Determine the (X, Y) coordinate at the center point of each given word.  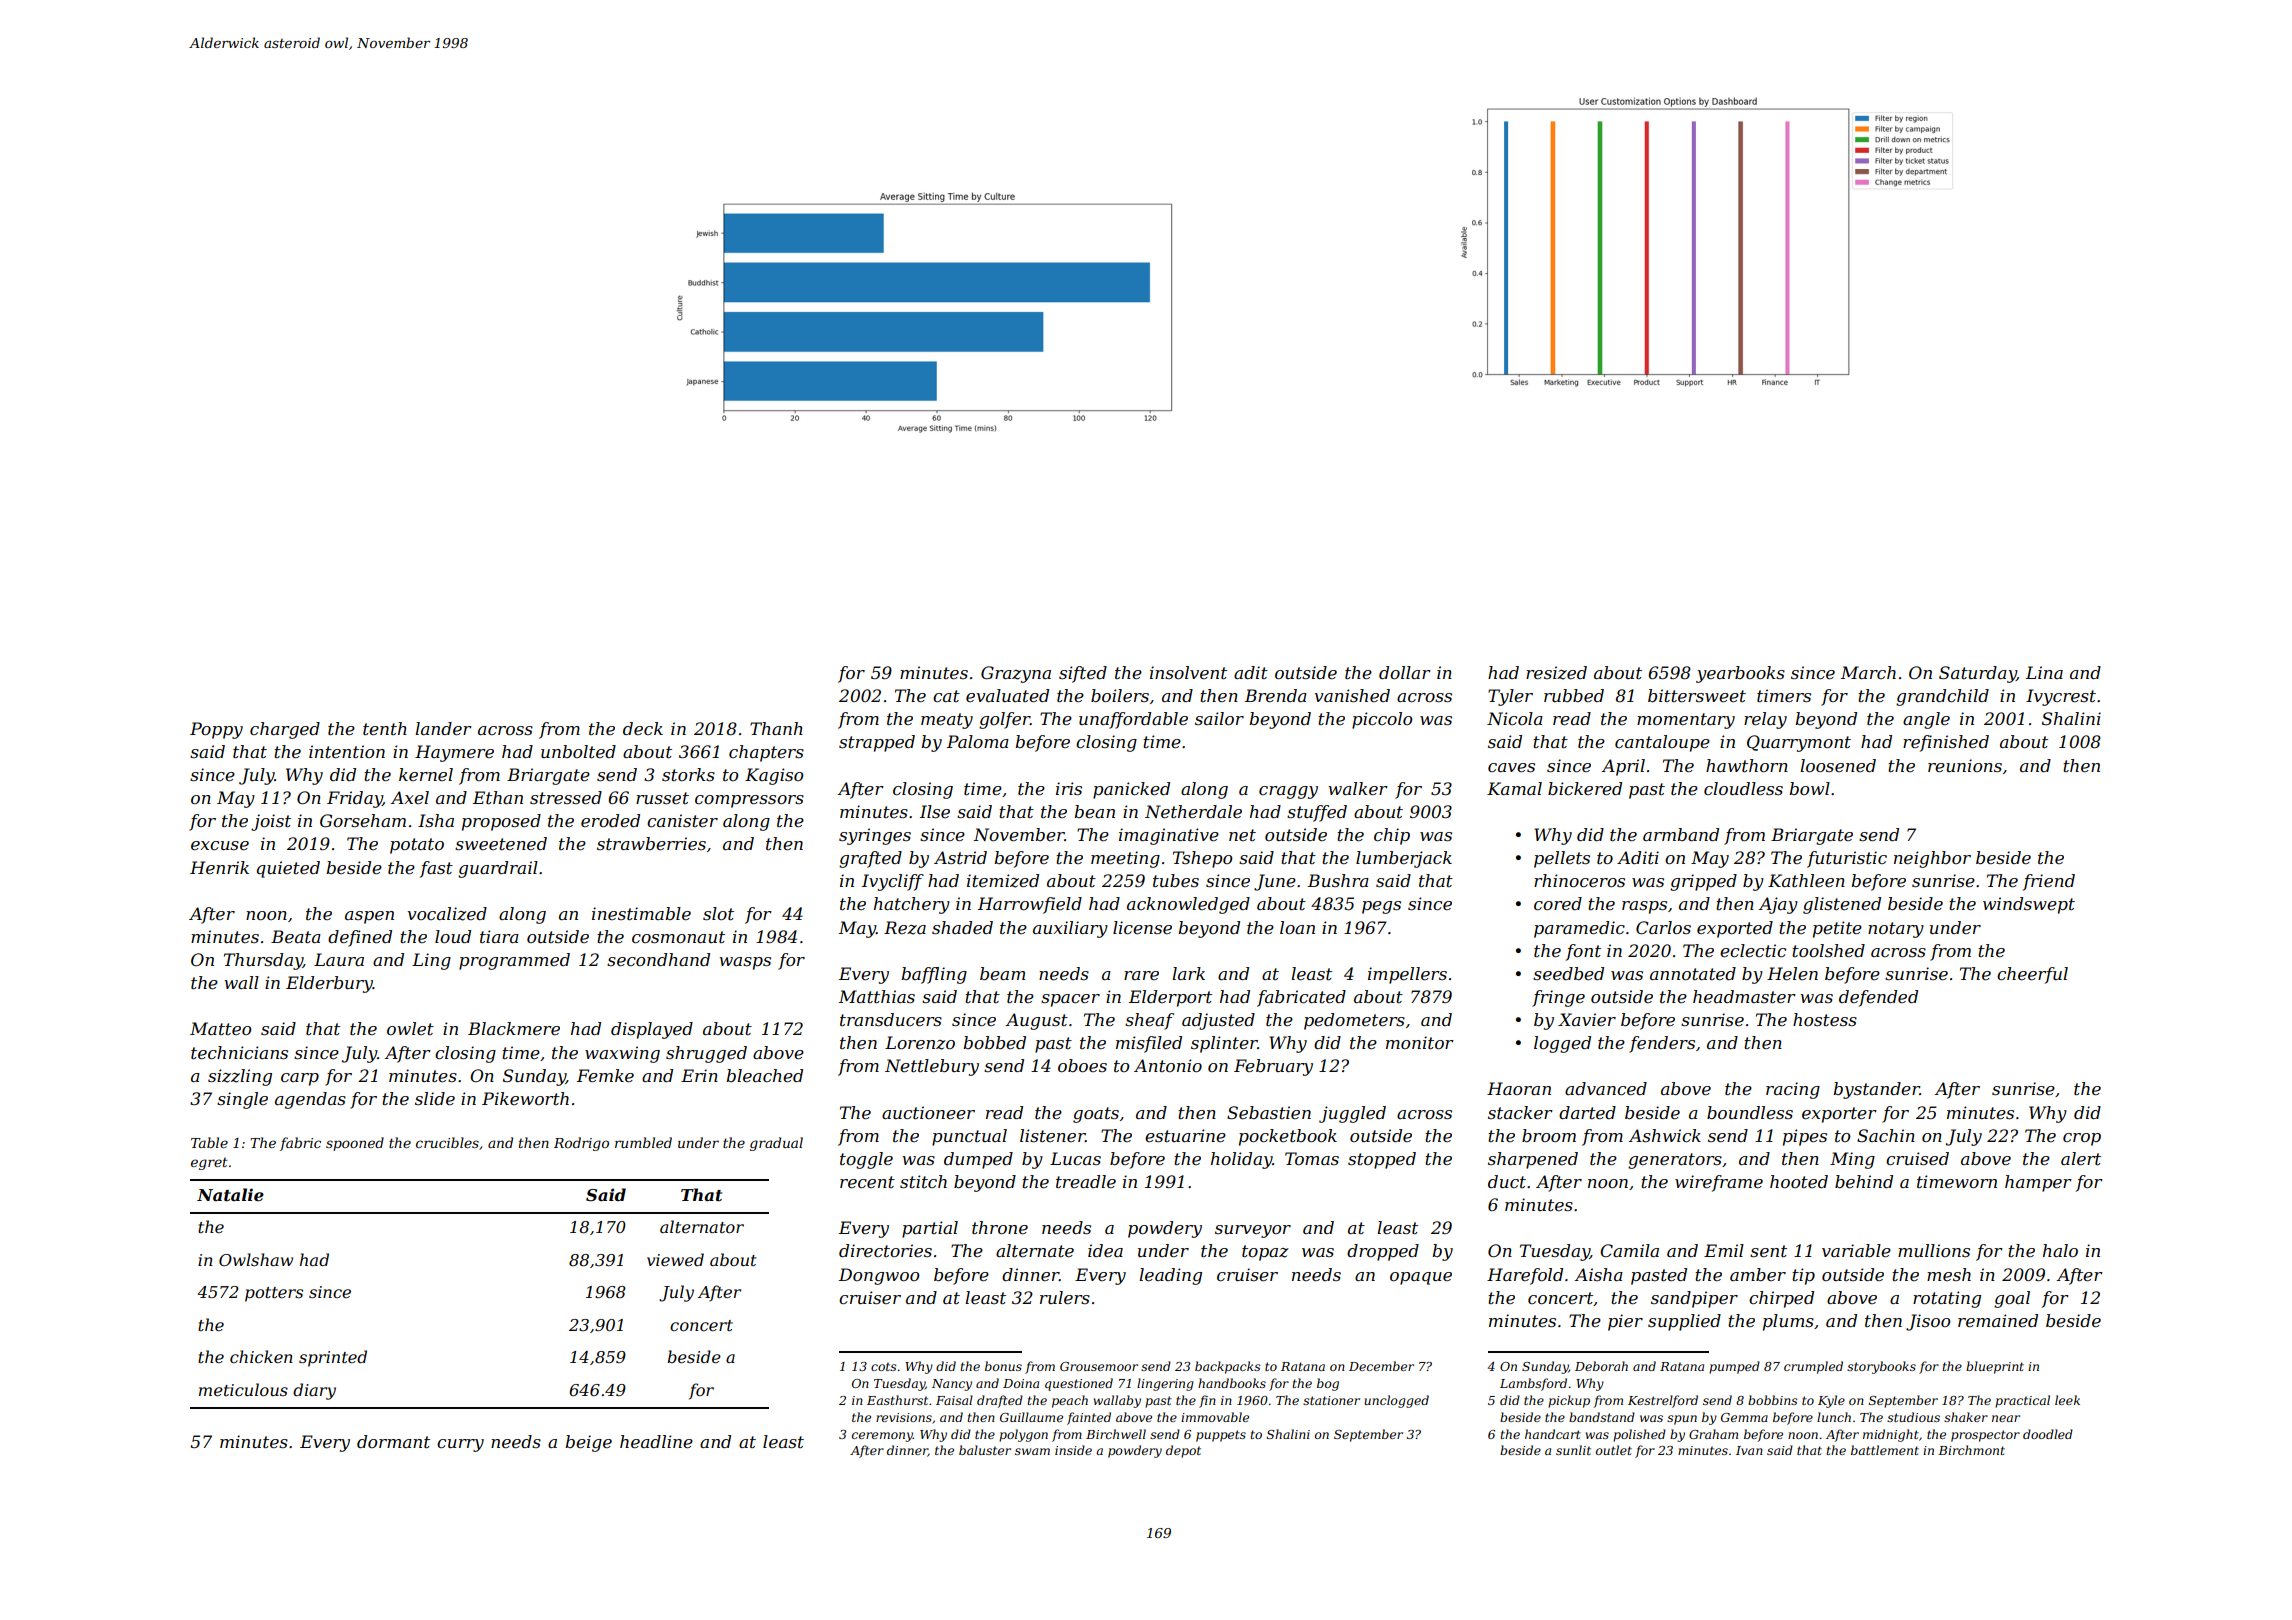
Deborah (1601, 1366)
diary (314, 1391)
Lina (2044, 672)
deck (643, 728)
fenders (1662, 1044)
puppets (1221, 1436)
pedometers (1354, 1021)
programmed (514, 961)
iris (1069, 788)
